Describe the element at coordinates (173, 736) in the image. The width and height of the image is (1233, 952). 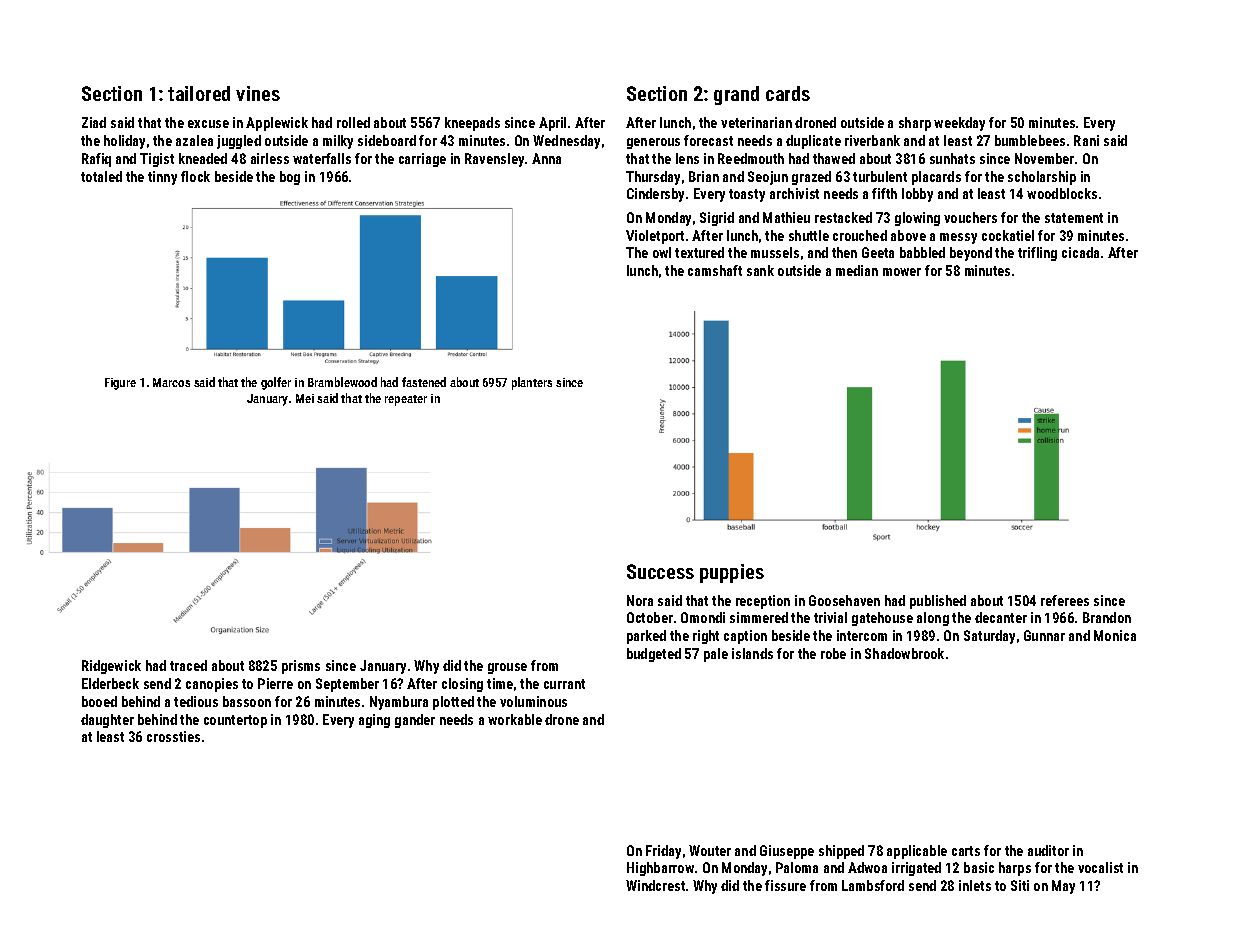
I see `crossties` at that location.
